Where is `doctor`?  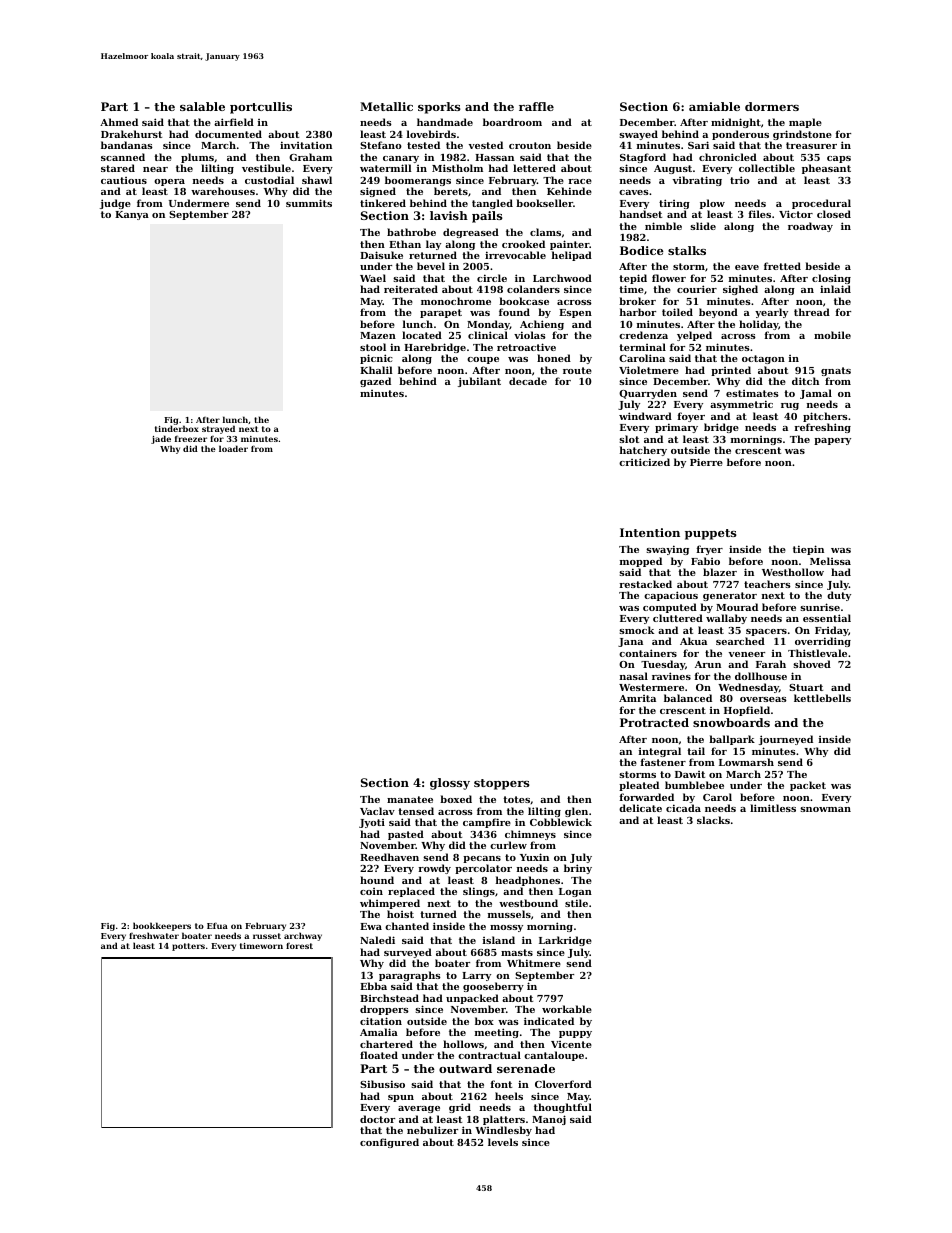 doctor is located at coordinates (377, 1119).
